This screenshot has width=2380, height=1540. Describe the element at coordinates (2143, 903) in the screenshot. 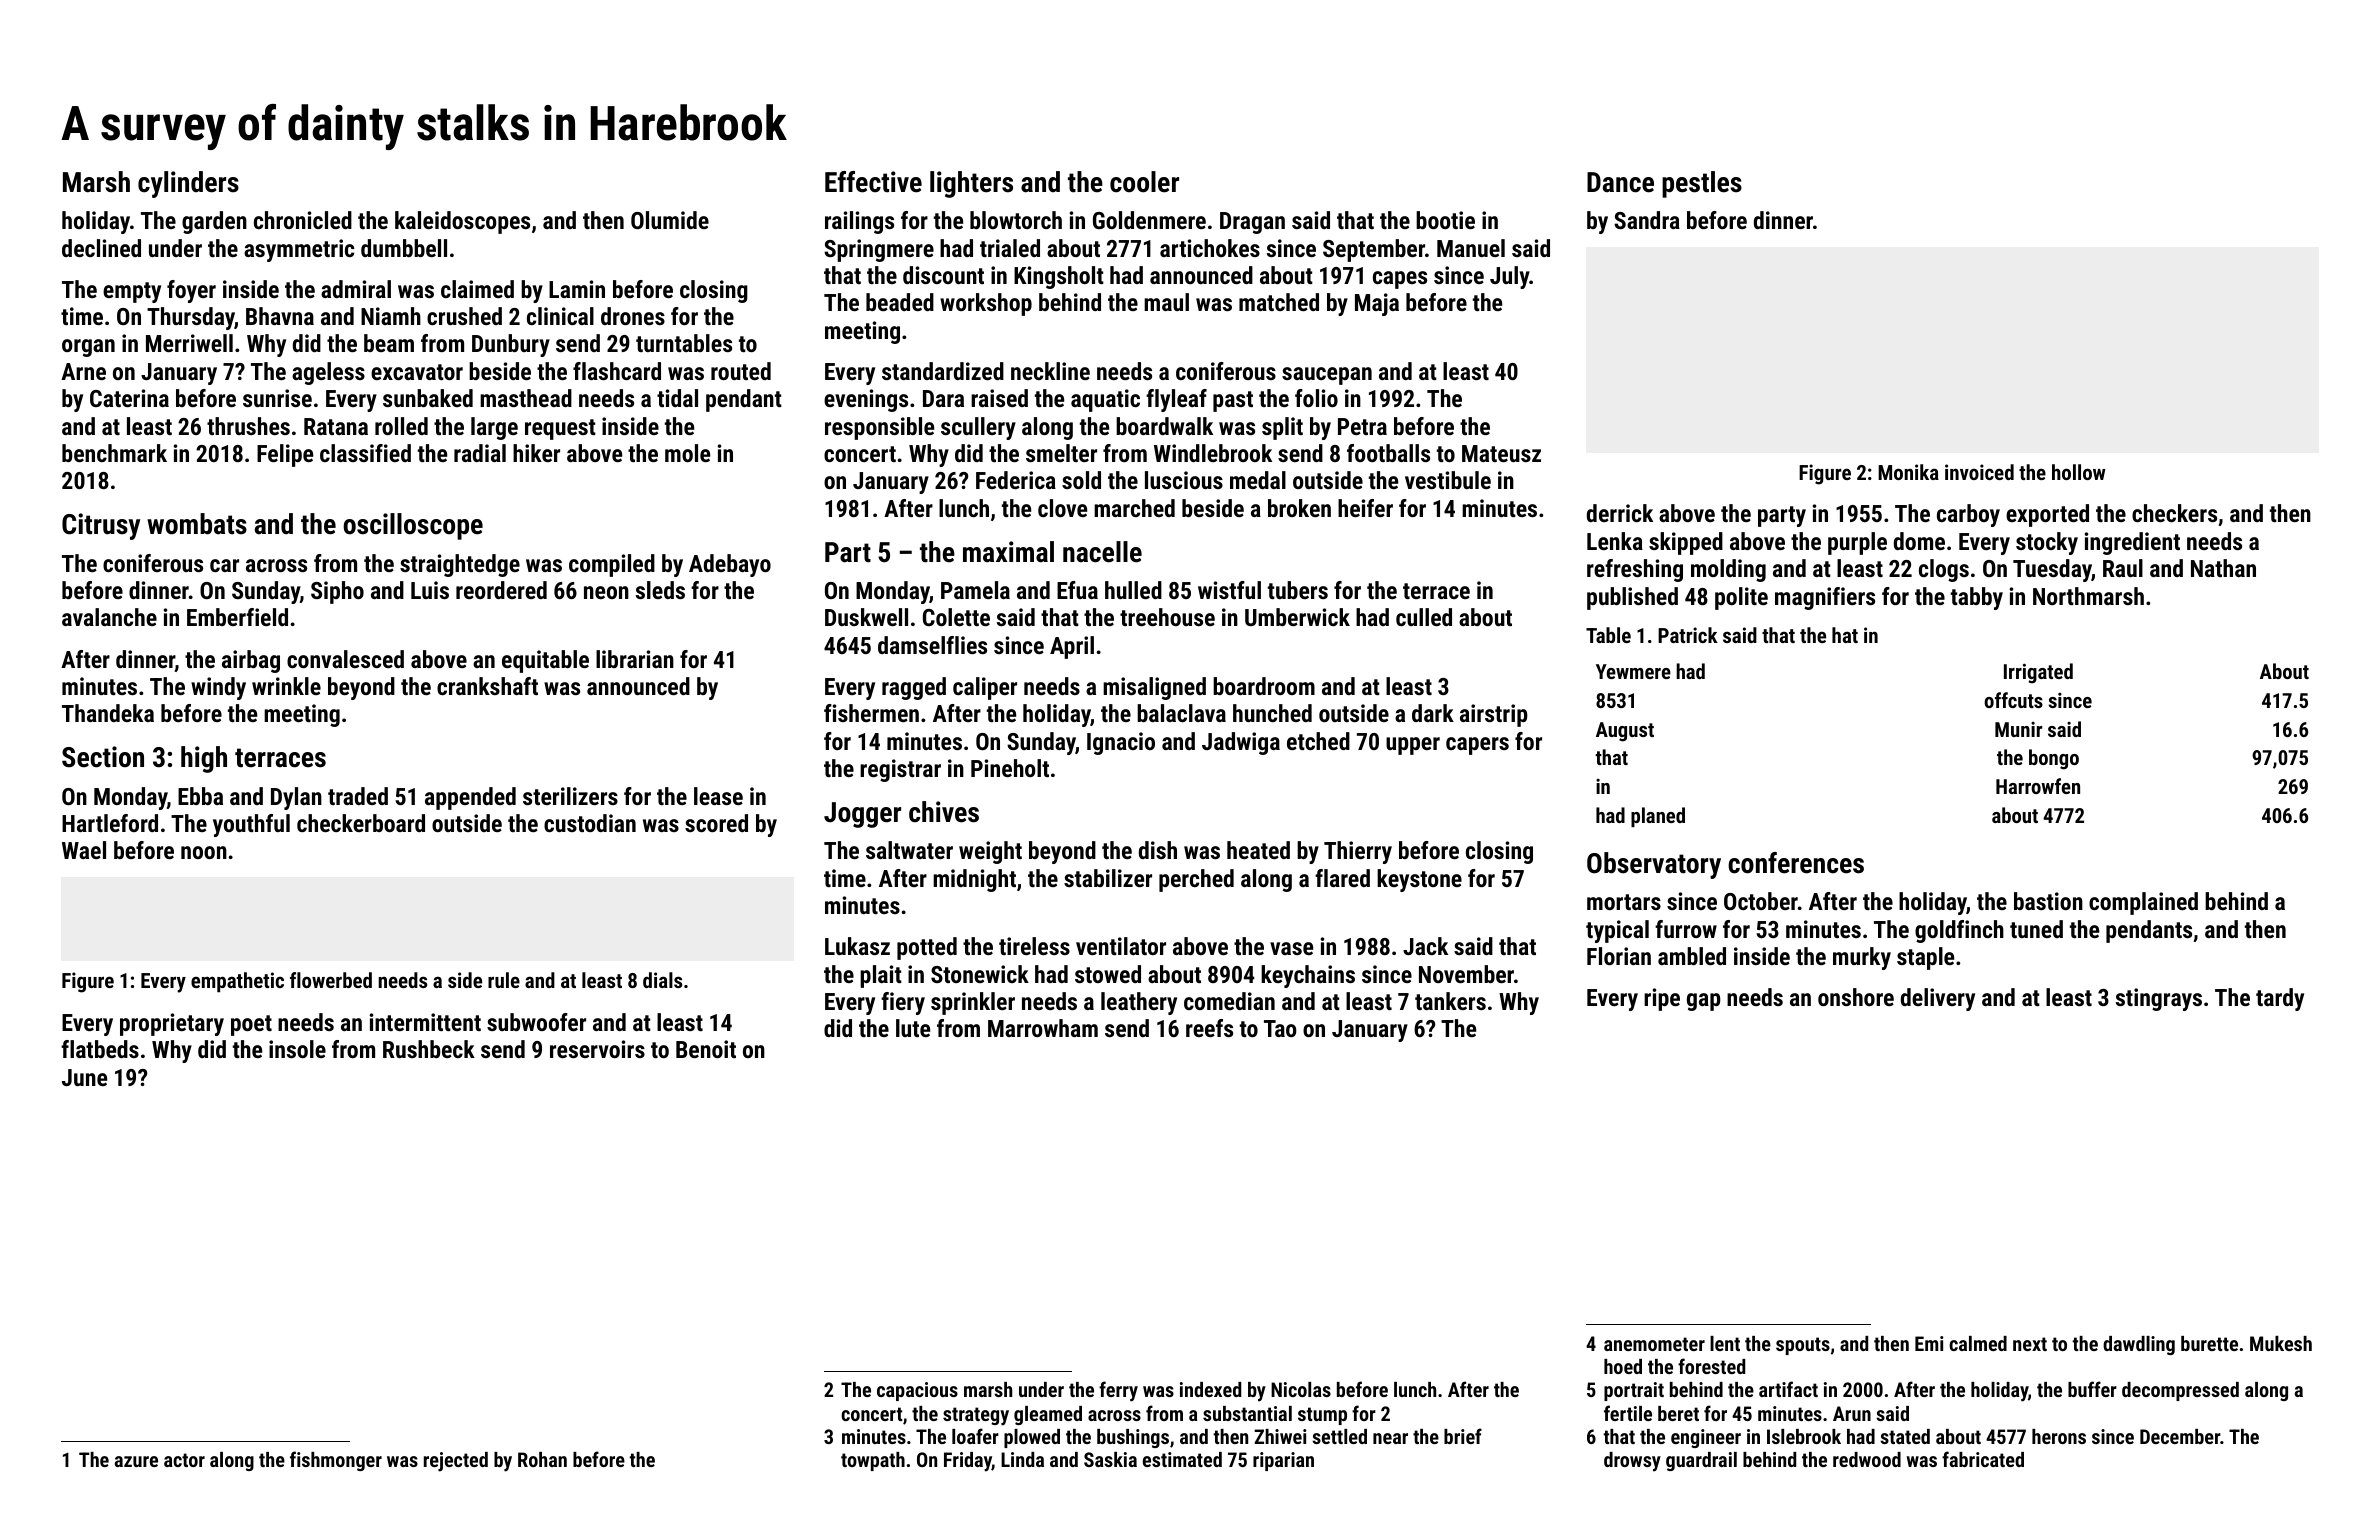

I see `complained` at that location.
